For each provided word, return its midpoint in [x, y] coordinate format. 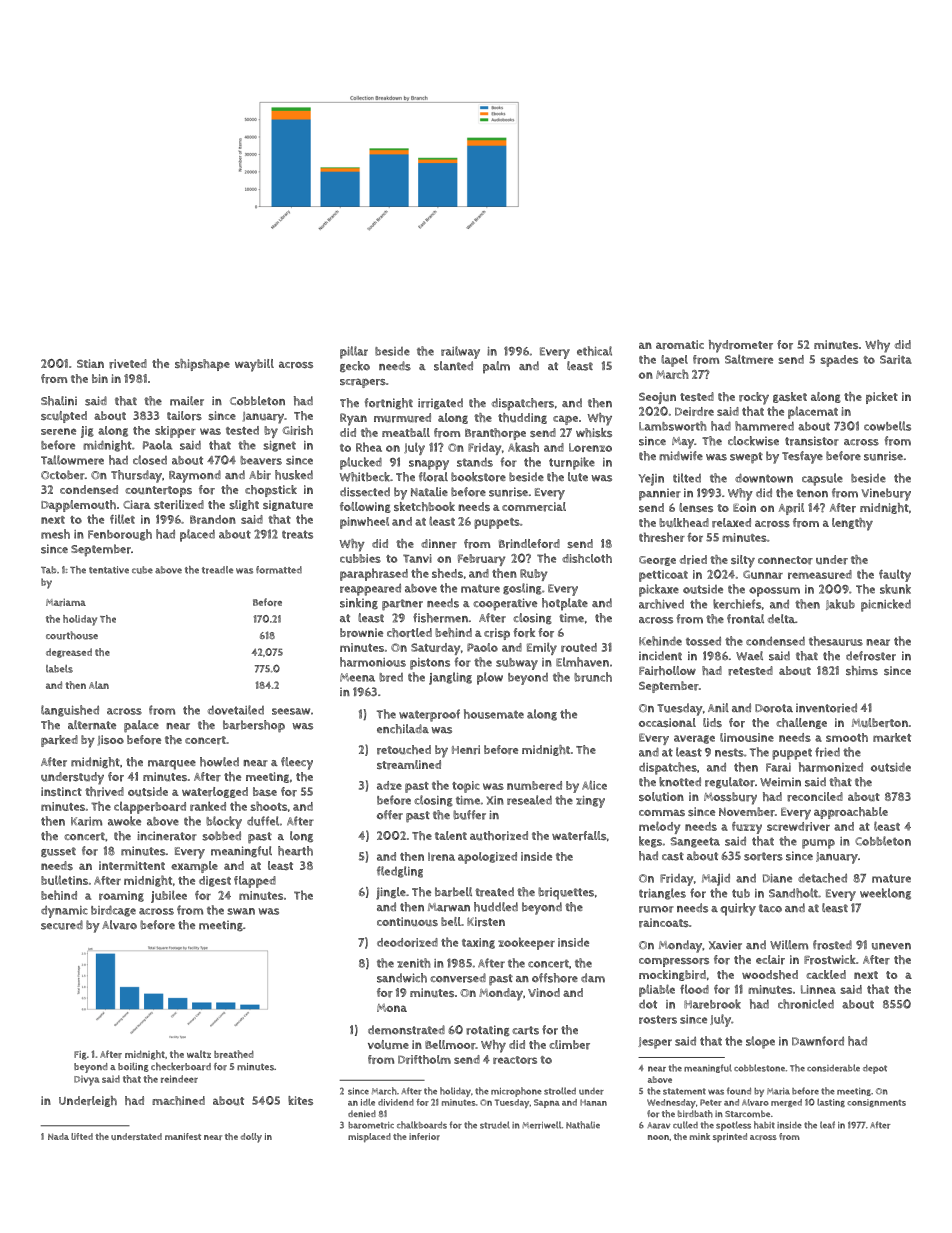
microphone [516, 1092]
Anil [718, 707]
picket [882, 398]
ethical [594, 351]
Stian [90, 363]
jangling [450, 678]
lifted [82, 1136]
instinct [61, 791]
